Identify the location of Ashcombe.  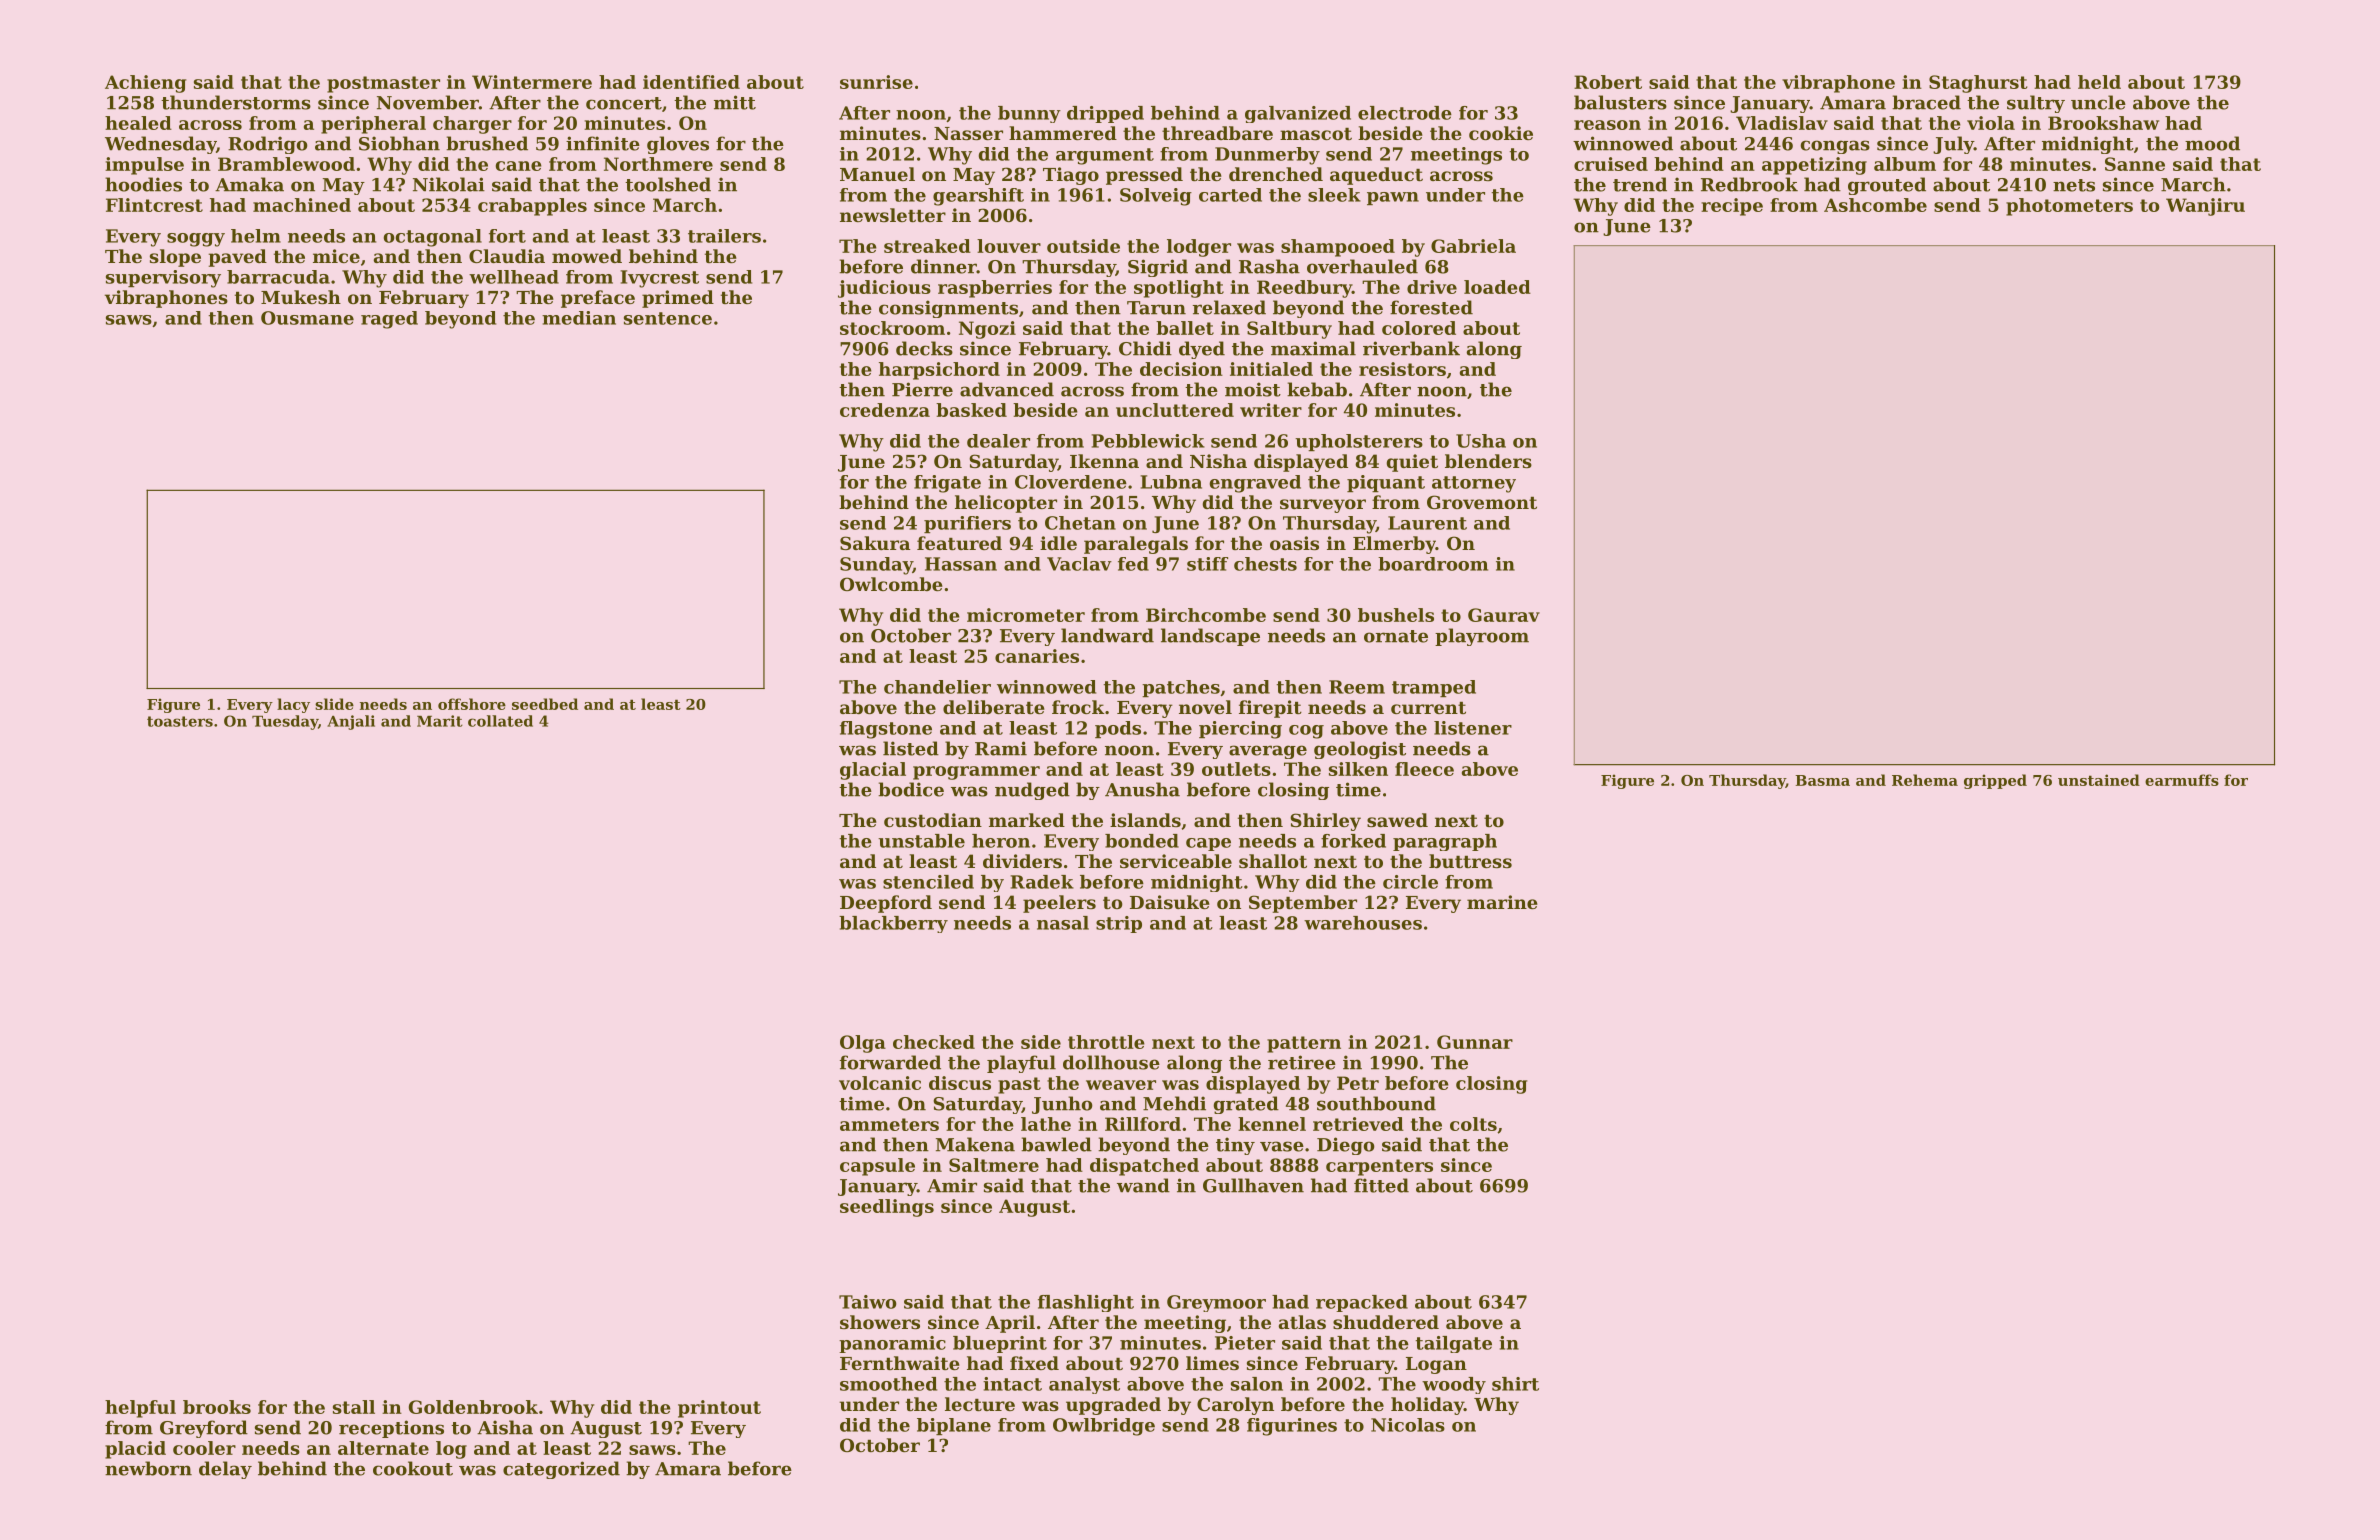
(1875, 205).
